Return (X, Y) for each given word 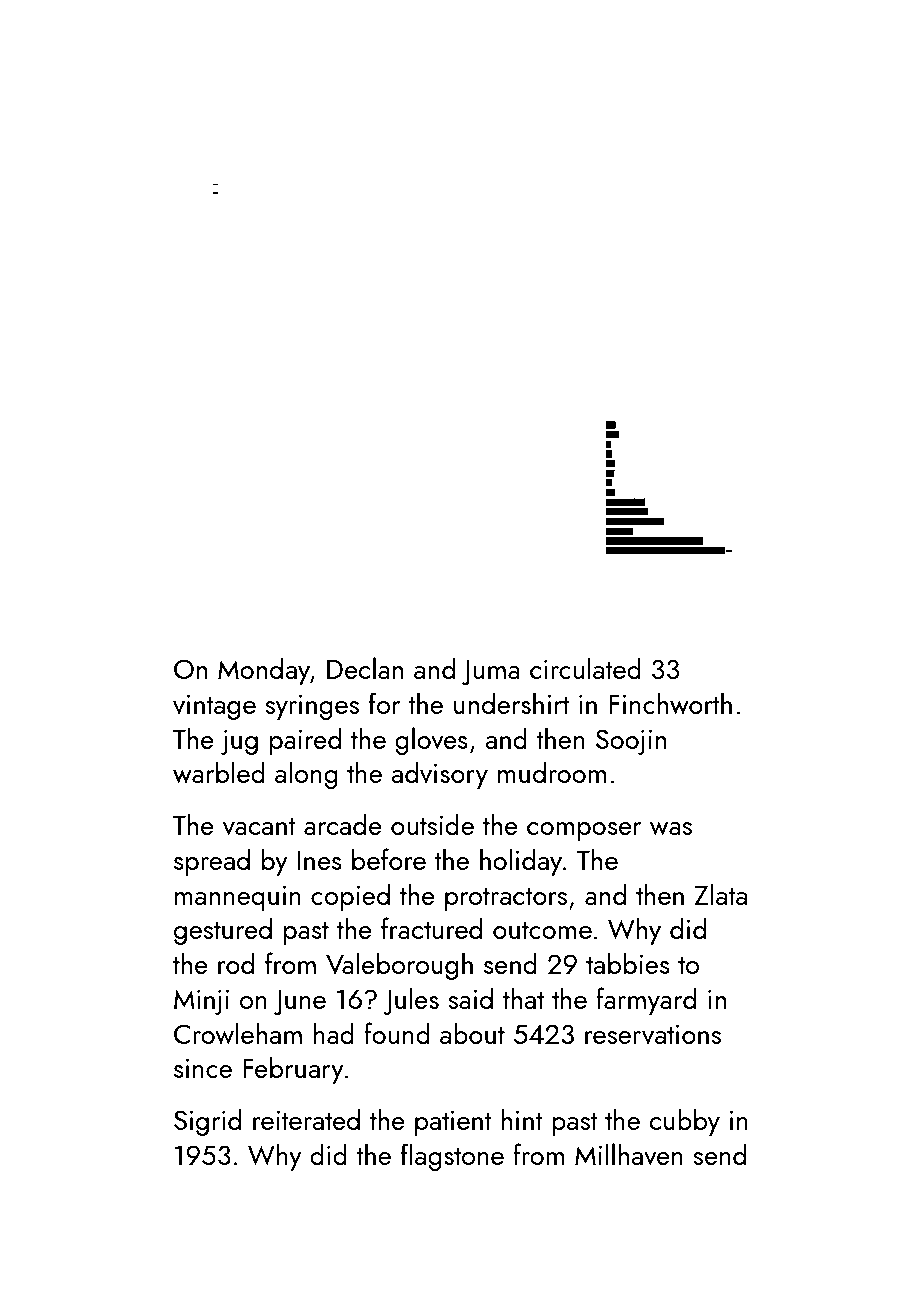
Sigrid (207, 1122)
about (472, 1033)
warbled (219, 772)
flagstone (452, 1157)
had (334, 1033)
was (671, 828)
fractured (431, 928)
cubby (684, 1122)
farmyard (646, 1001)
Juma (491, 672)
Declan (365, 668)
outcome (542, 930)
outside (432, 824)
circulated (585, 668)
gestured (223, 931)
